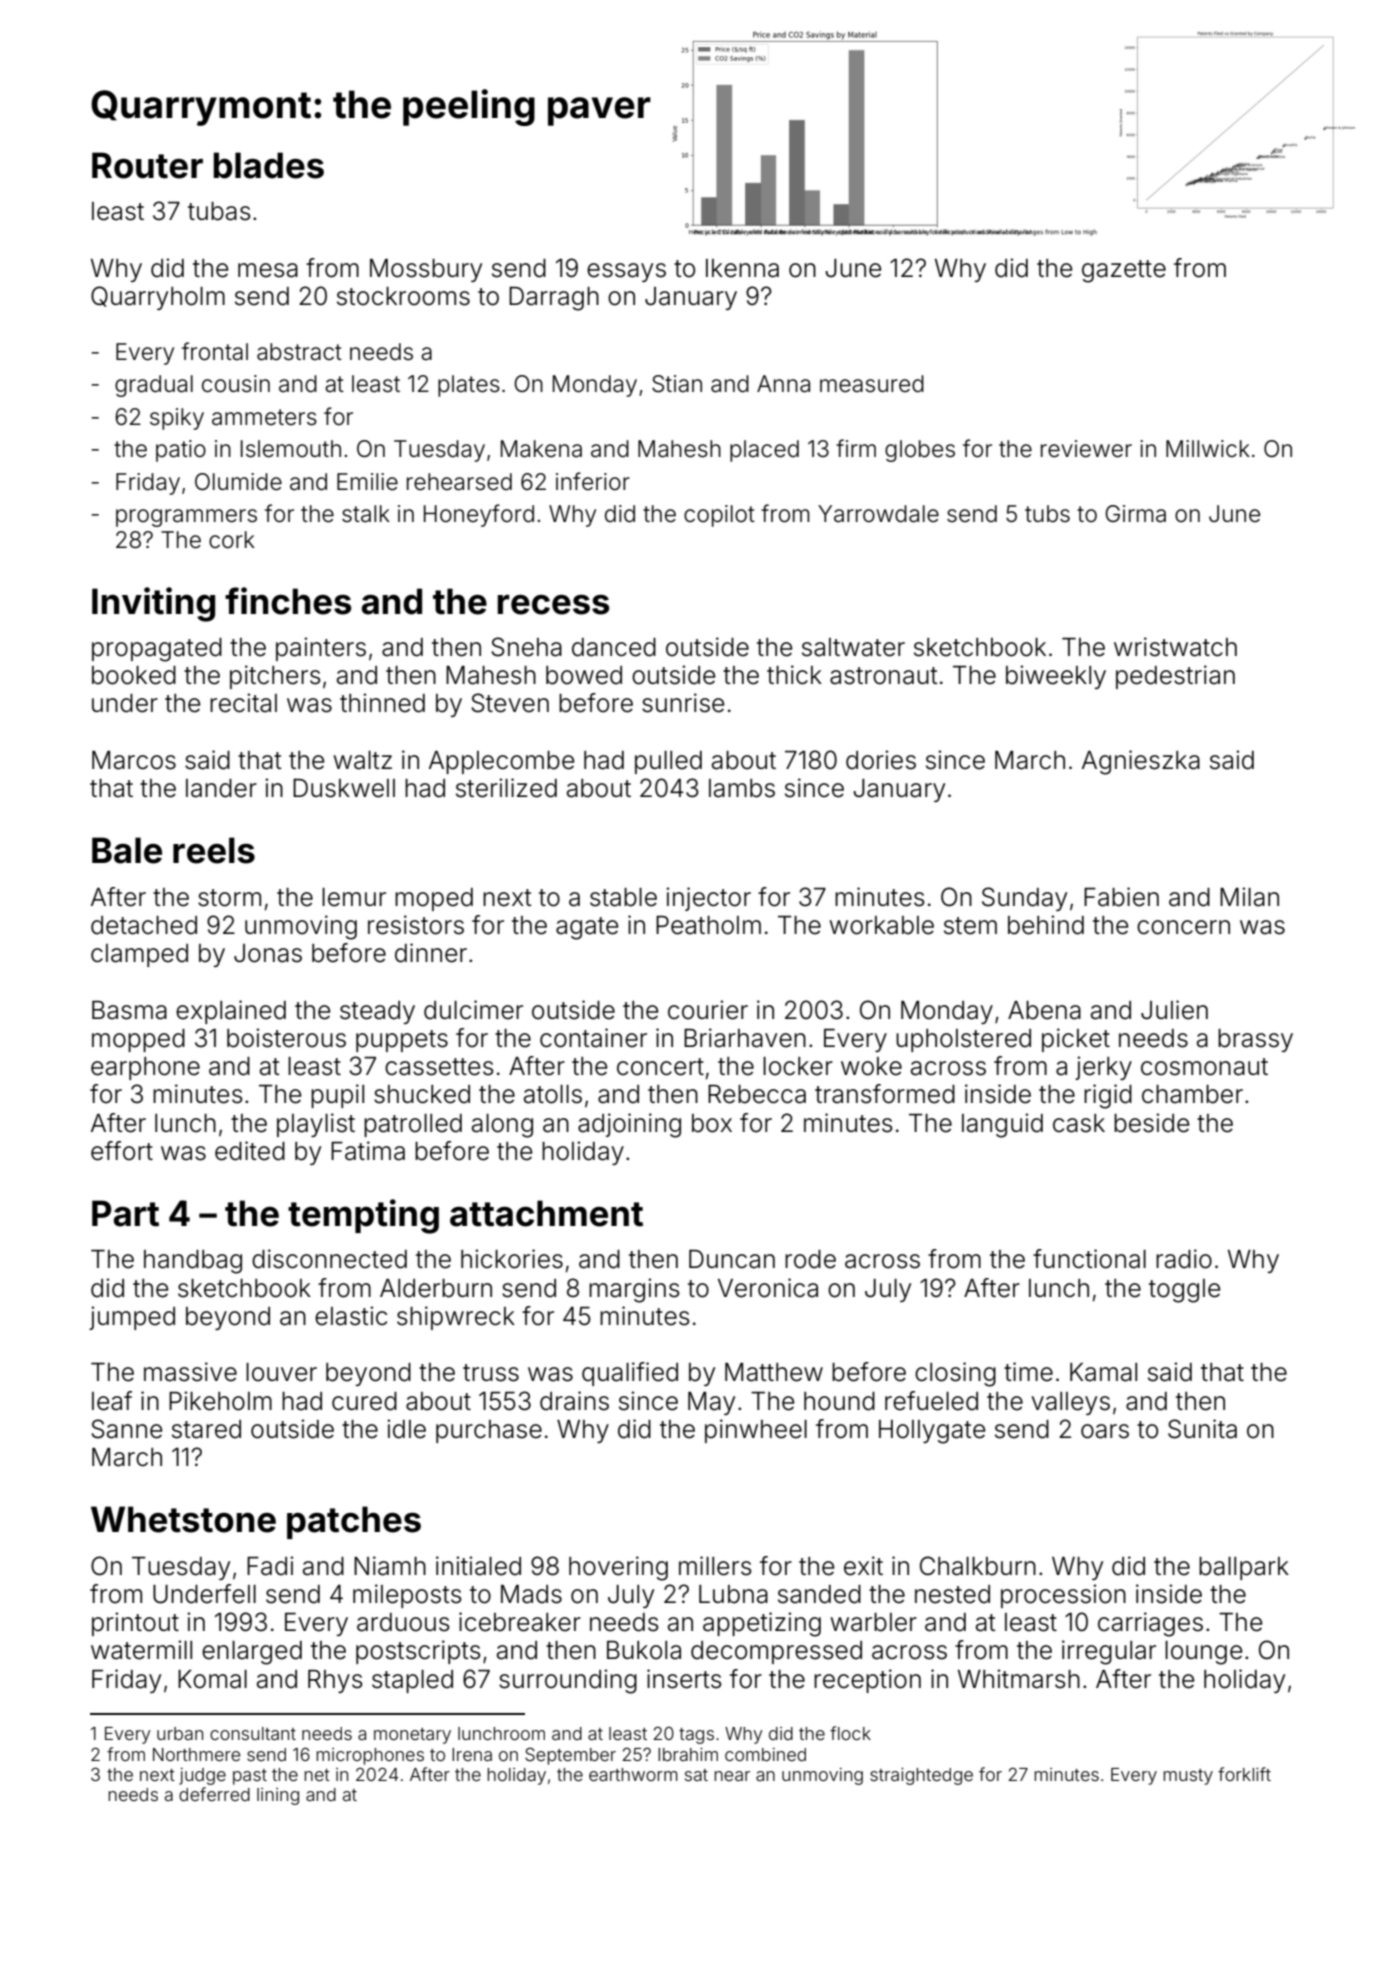 The image size is (1386, 1969). Describe the element at coordinates (270, 1566) in the screenshot. I see `Fadi` at that location.
